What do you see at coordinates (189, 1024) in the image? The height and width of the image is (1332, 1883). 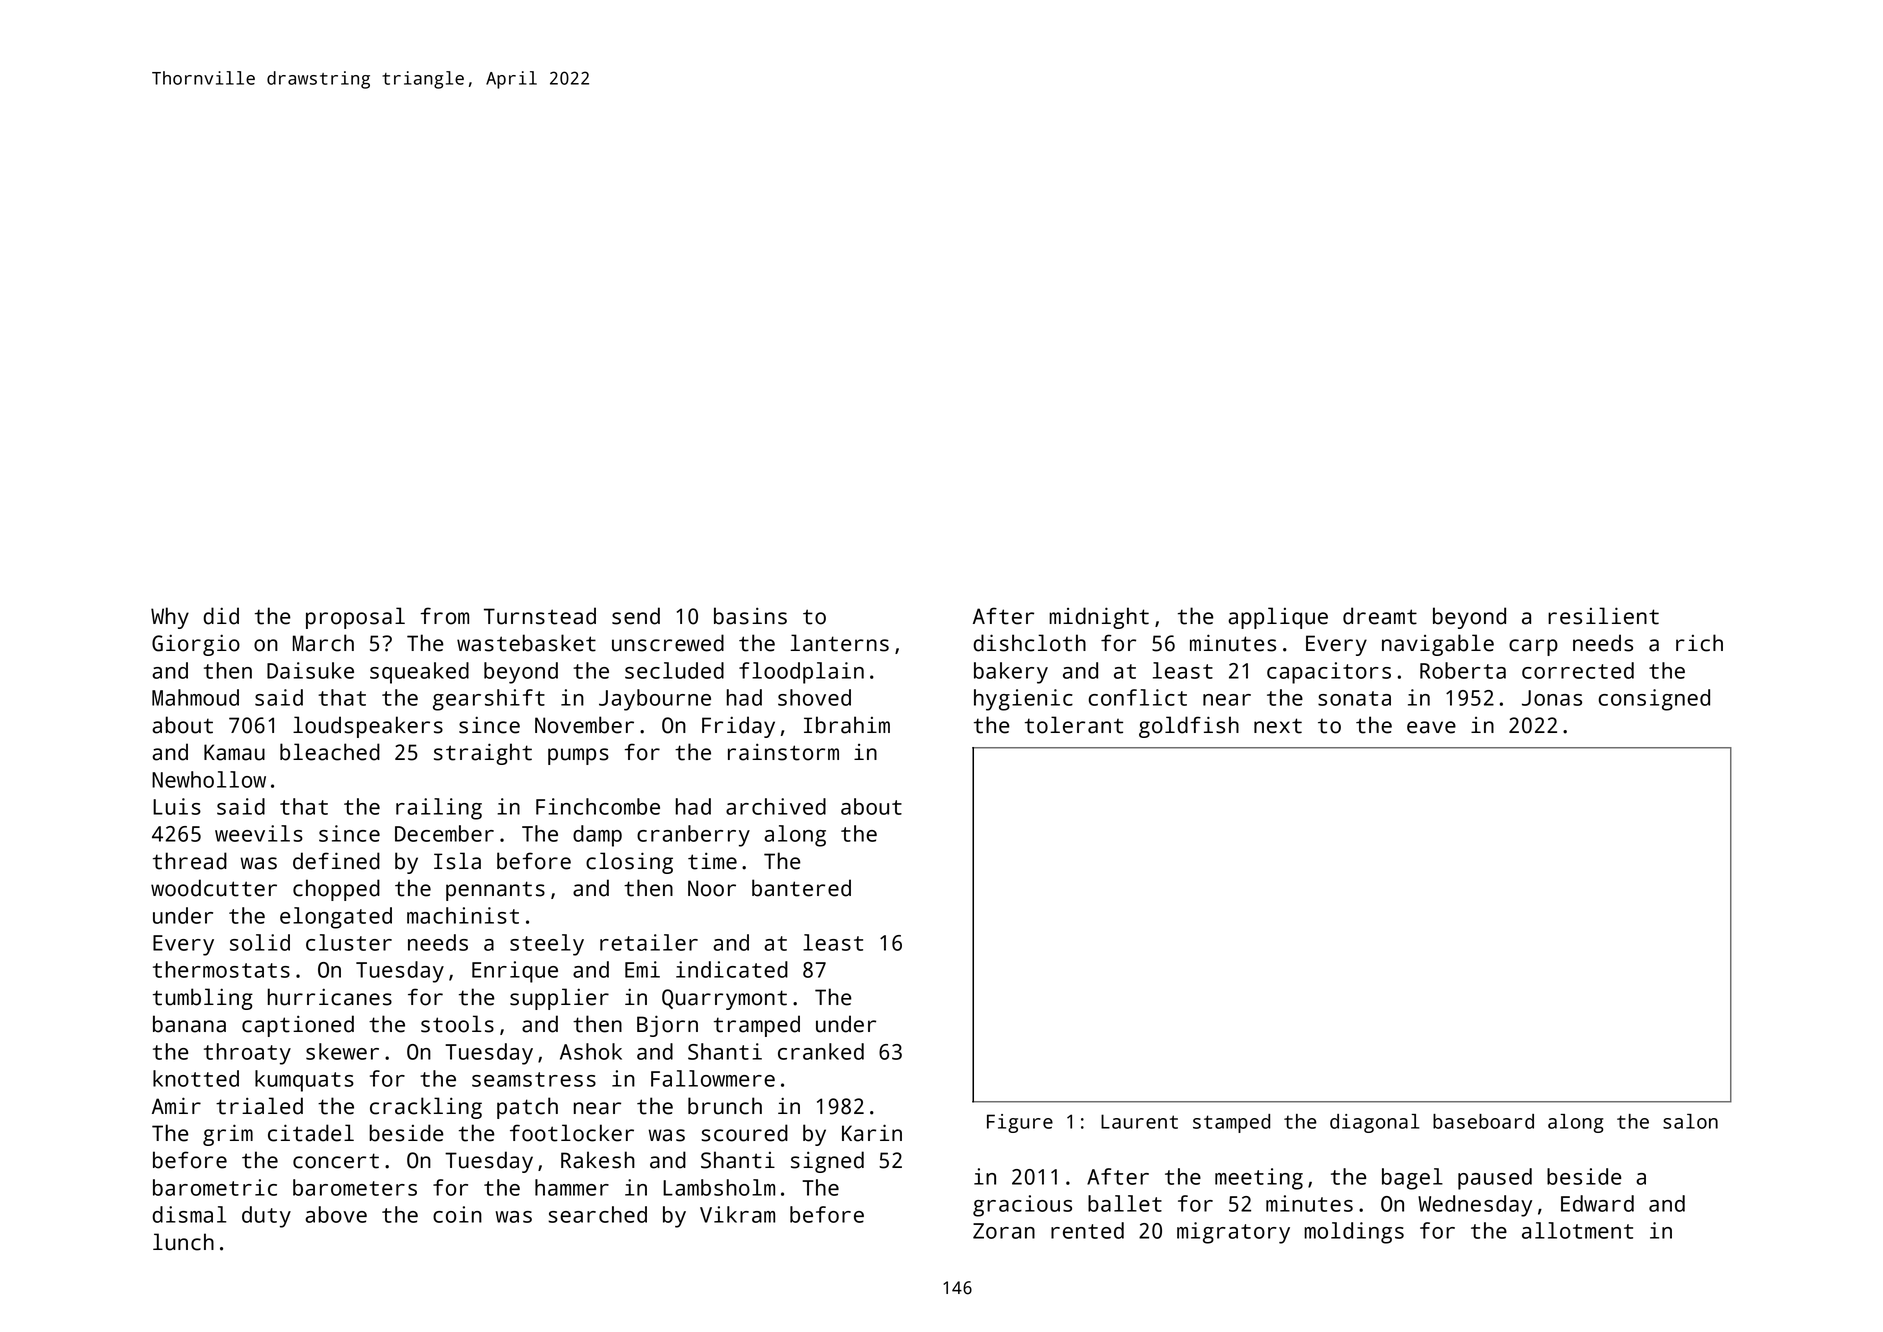 I see `banana` at bounding box center [189, 1024].
